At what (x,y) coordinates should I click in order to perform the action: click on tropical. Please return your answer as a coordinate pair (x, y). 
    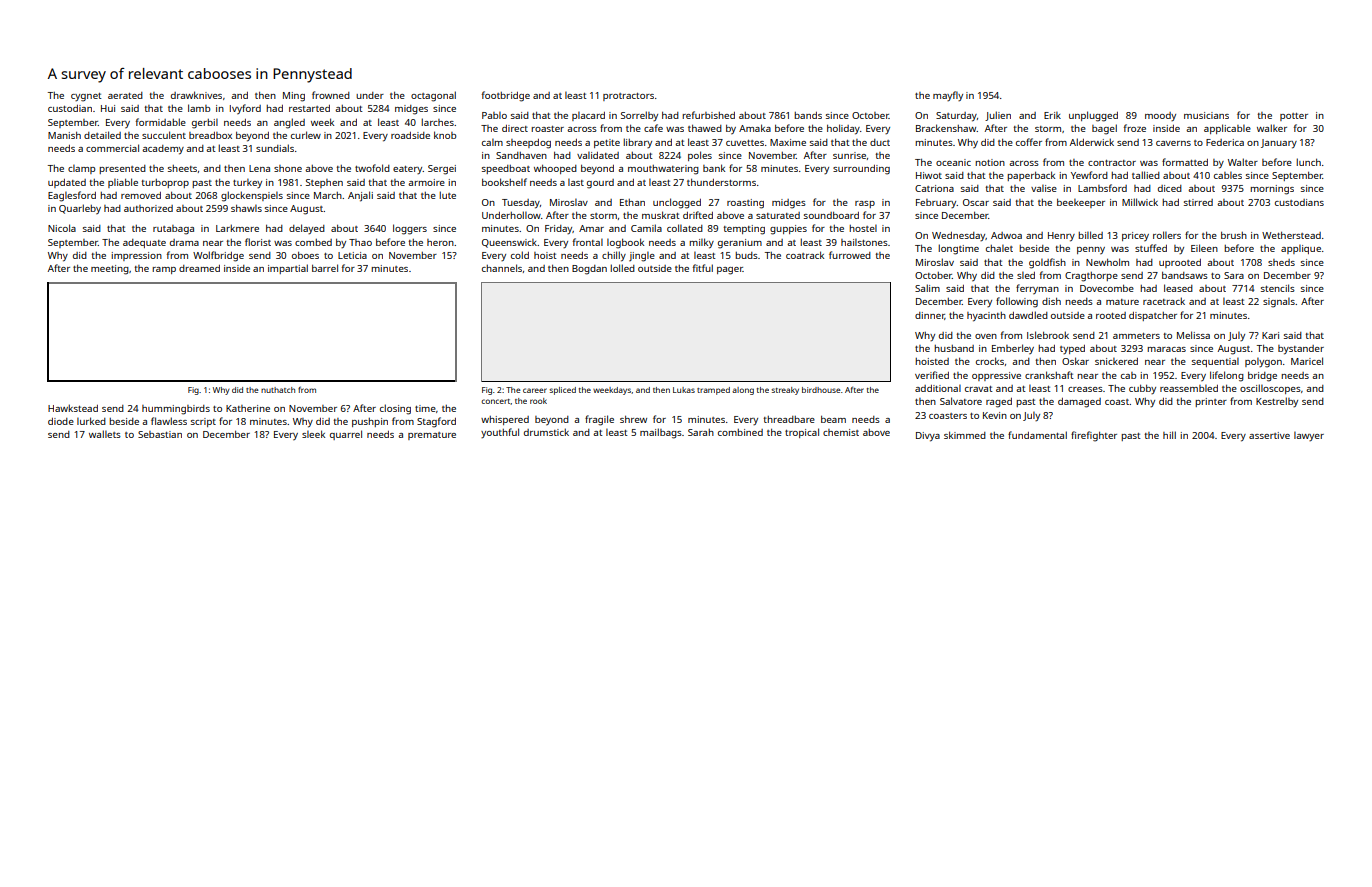
    Looking at the image, I should click on (802, 433).
